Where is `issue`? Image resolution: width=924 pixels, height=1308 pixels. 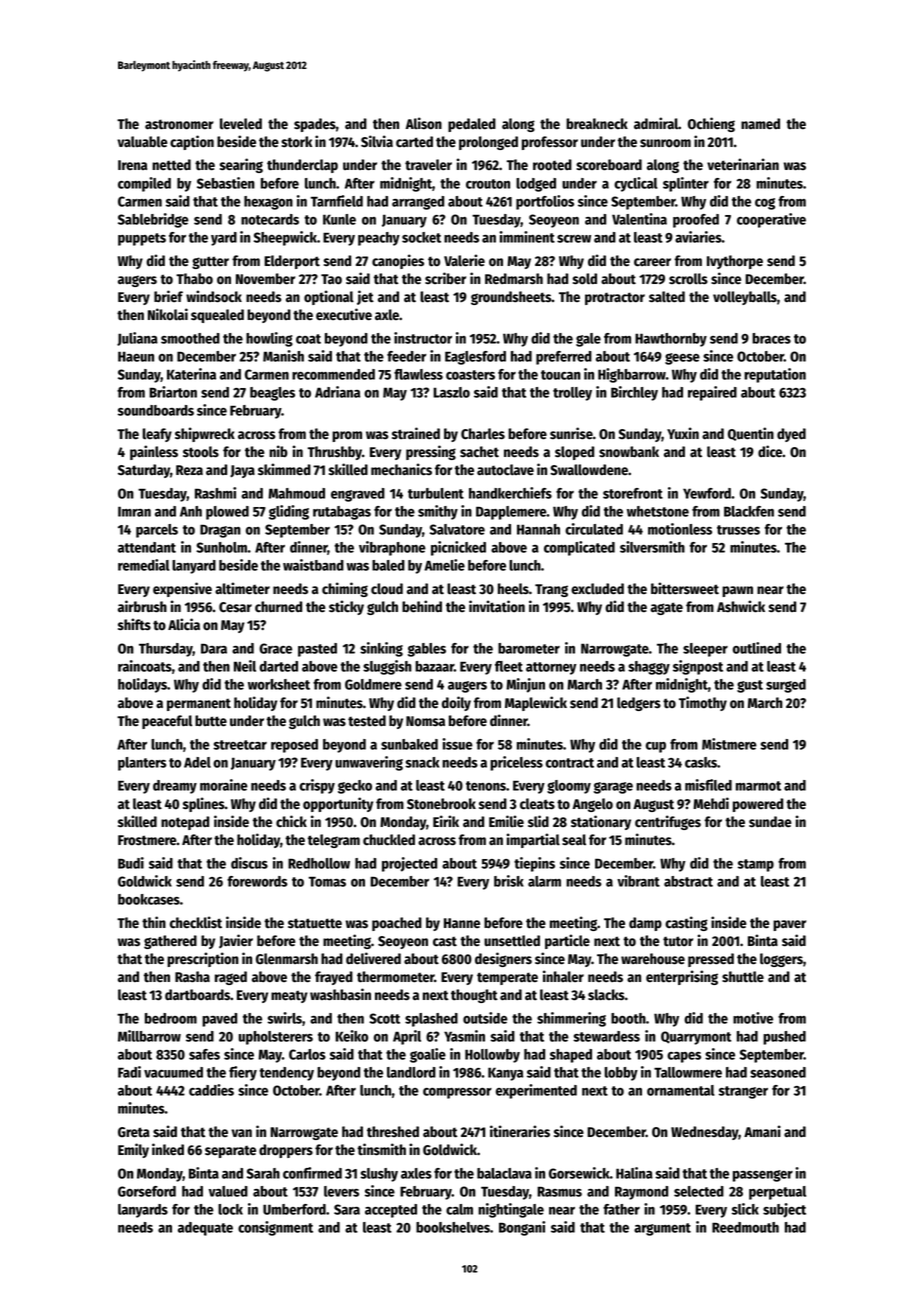 issue is located at coordinates (457, 744).
